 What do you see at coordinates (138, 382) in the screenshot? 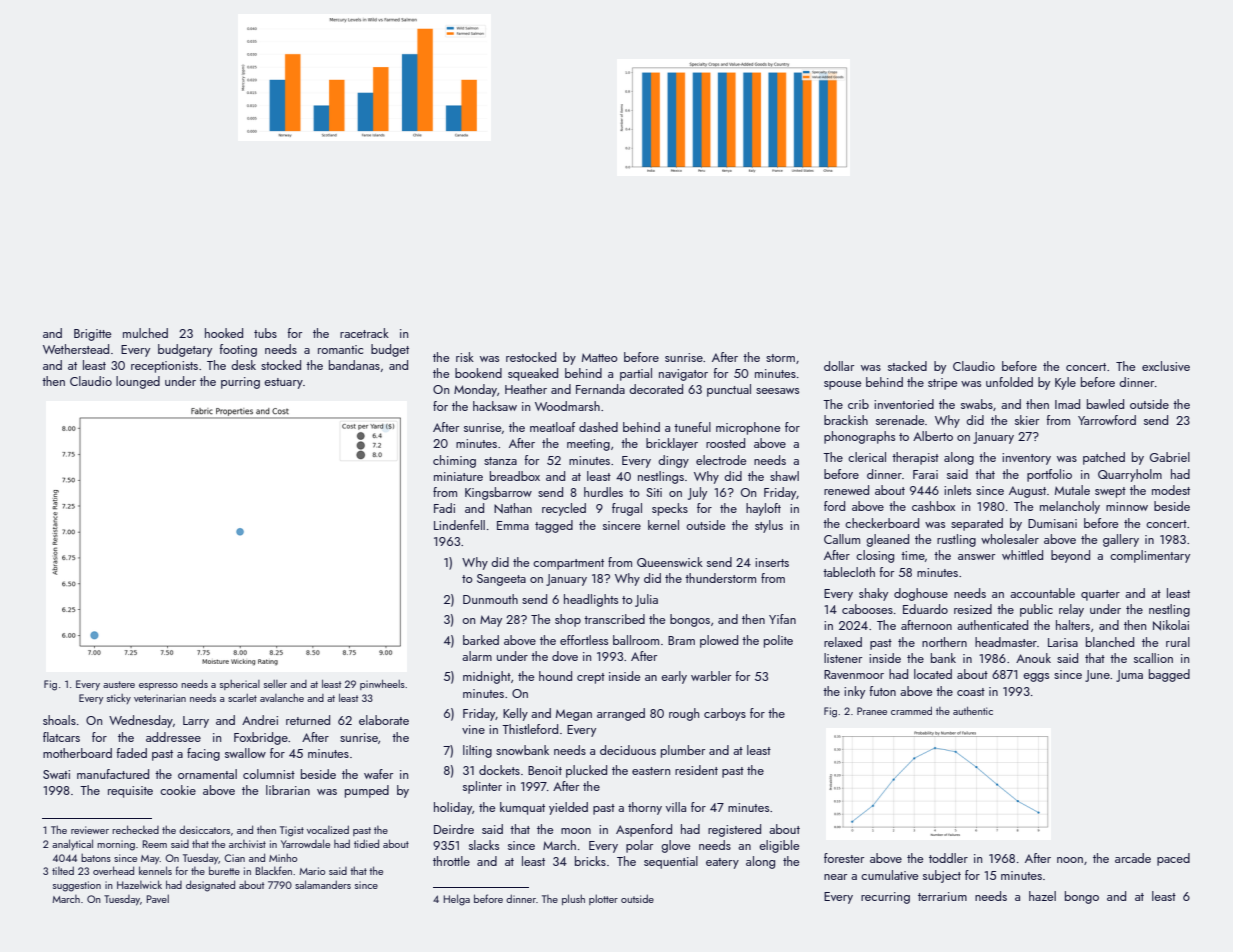
I see `lounged` at bounding box center [138, 382].
